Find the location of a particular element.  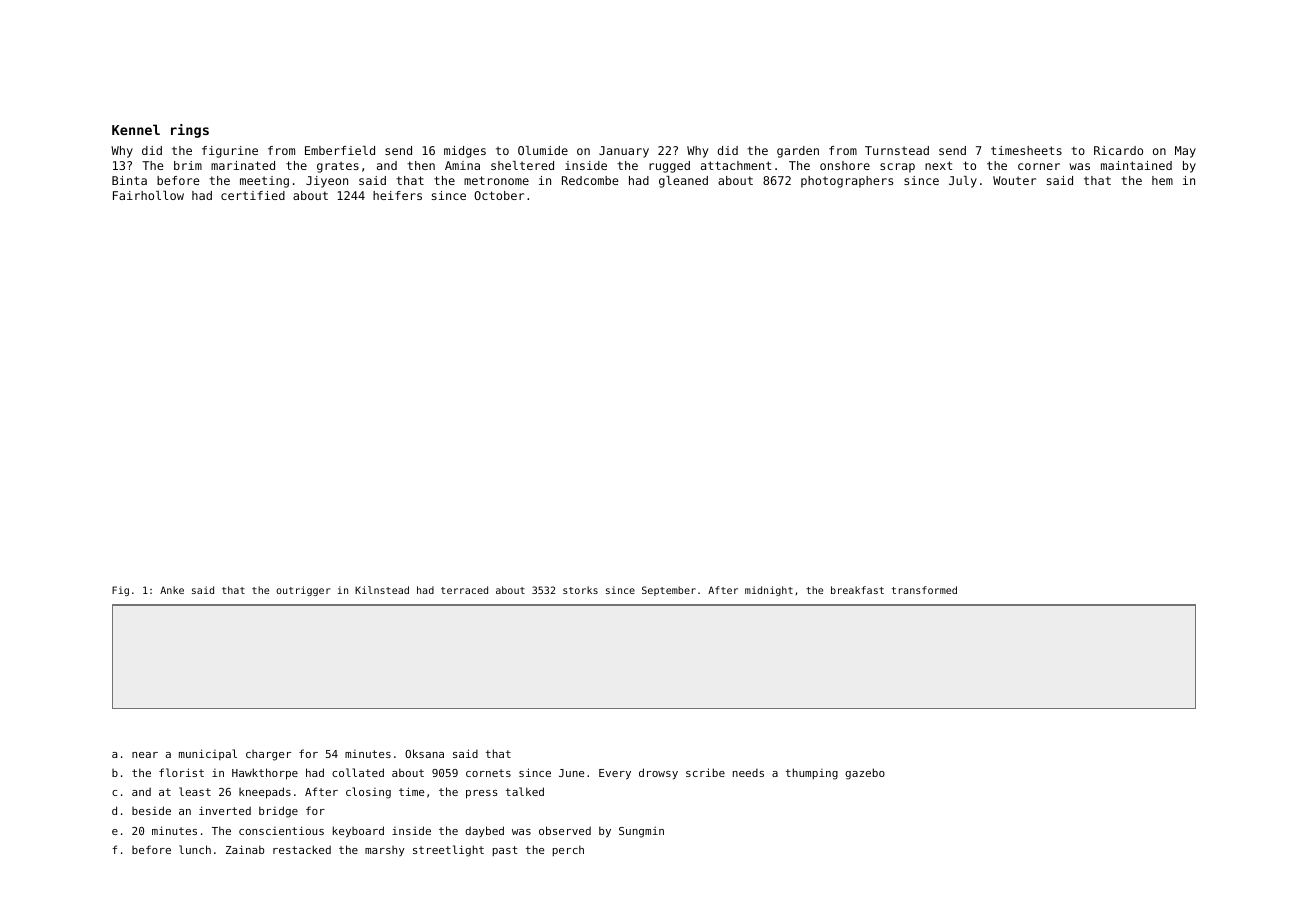

gazebo is located at coordinates (865, 774).
